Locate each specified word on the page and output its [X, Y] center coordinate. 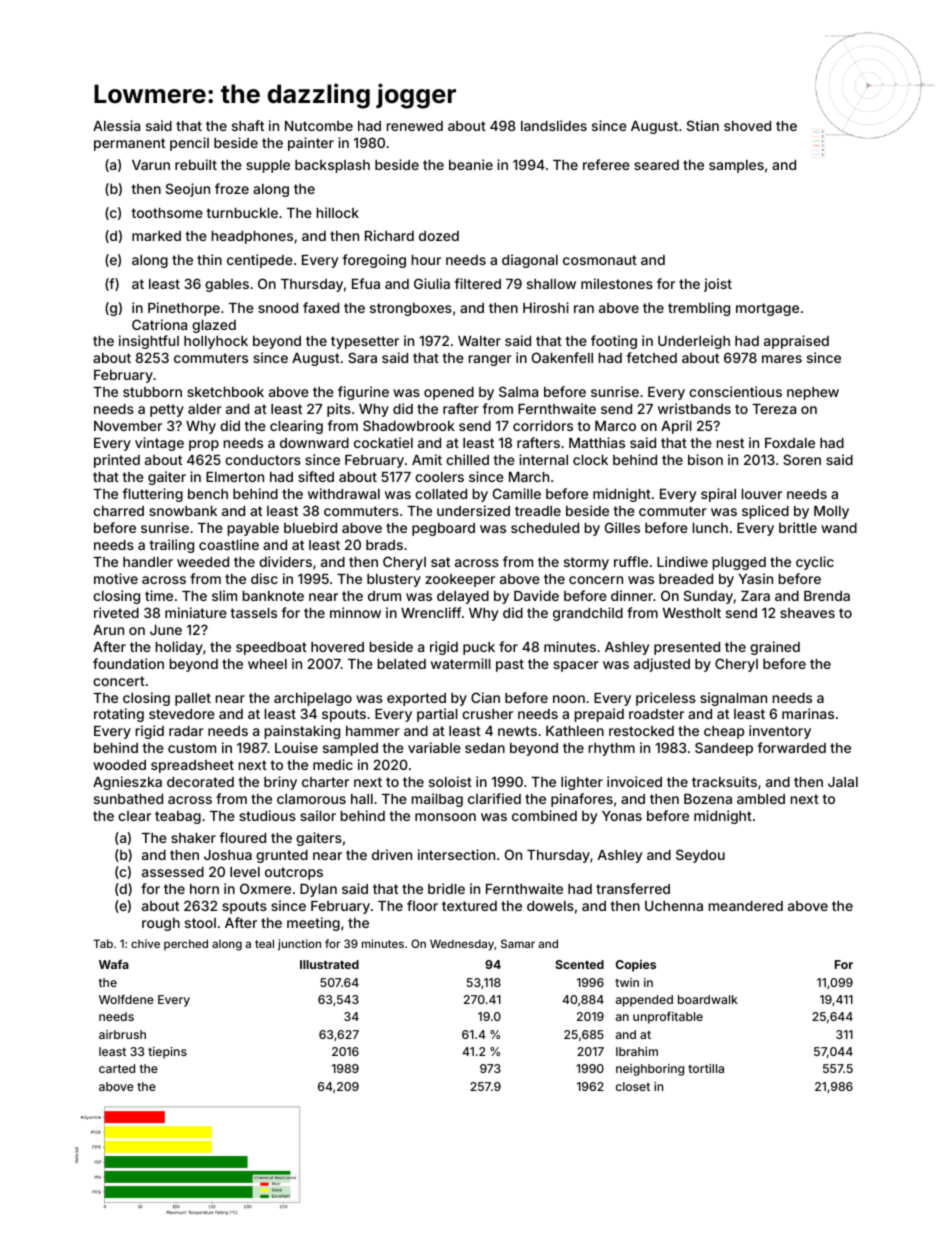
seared [656, 165]
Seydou [700, 856]
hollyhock [216, 342]
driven [392, 854]
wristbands [694, 408]
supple [268, 166]
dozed [439, 236]
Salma [518, 391]
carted [117, 1068]
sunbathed [128, 799]
